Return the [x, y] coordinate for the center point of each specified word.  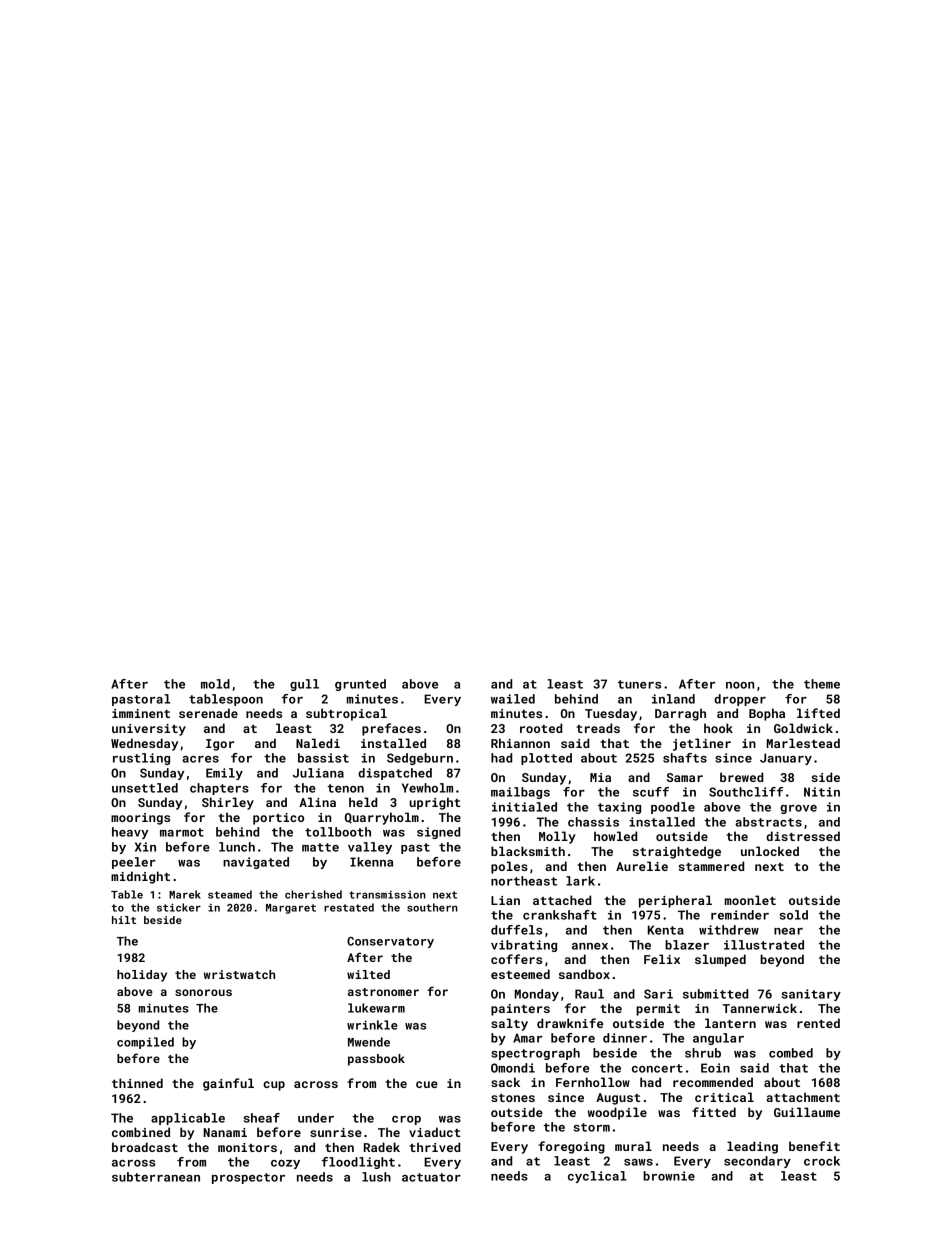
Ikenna [371, 862]
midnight [140, 877]
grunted [360, 685]
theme [822, 684]
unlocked [770, 851]
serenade [208, 713]
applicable [188, 1119]
